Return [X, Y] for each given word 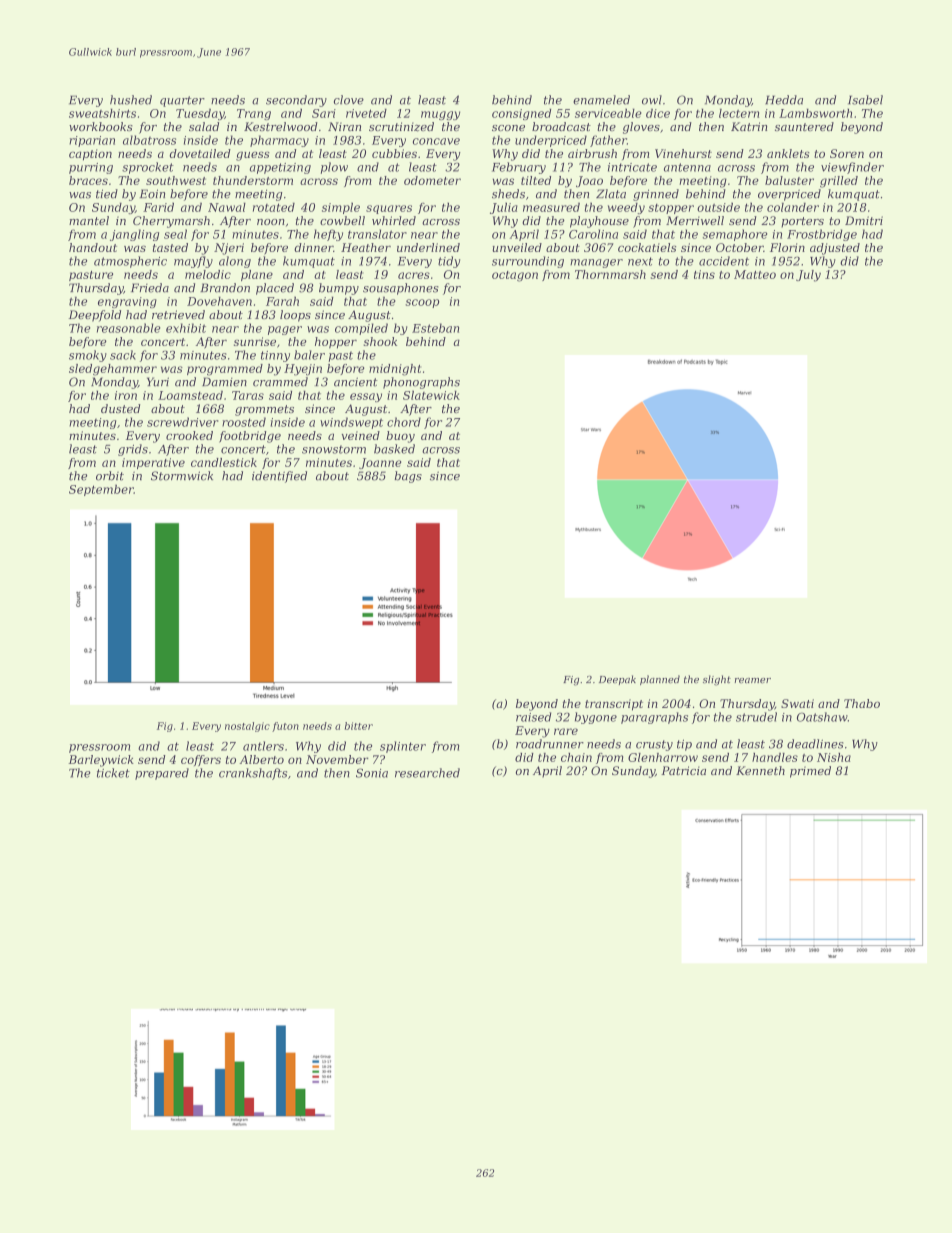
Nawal [227, 207]
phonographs [421, 383]
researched [427, 773]
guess [253, 156]
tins [704, 274]
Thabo [862, 703]
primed [810, 772]
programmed [225, 370]
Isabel [865, 100]
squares [389, 209]
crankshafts [253, 774]
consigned [521, 114]
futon [285, 727]
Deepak [617, 680]
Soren [847, 153]
